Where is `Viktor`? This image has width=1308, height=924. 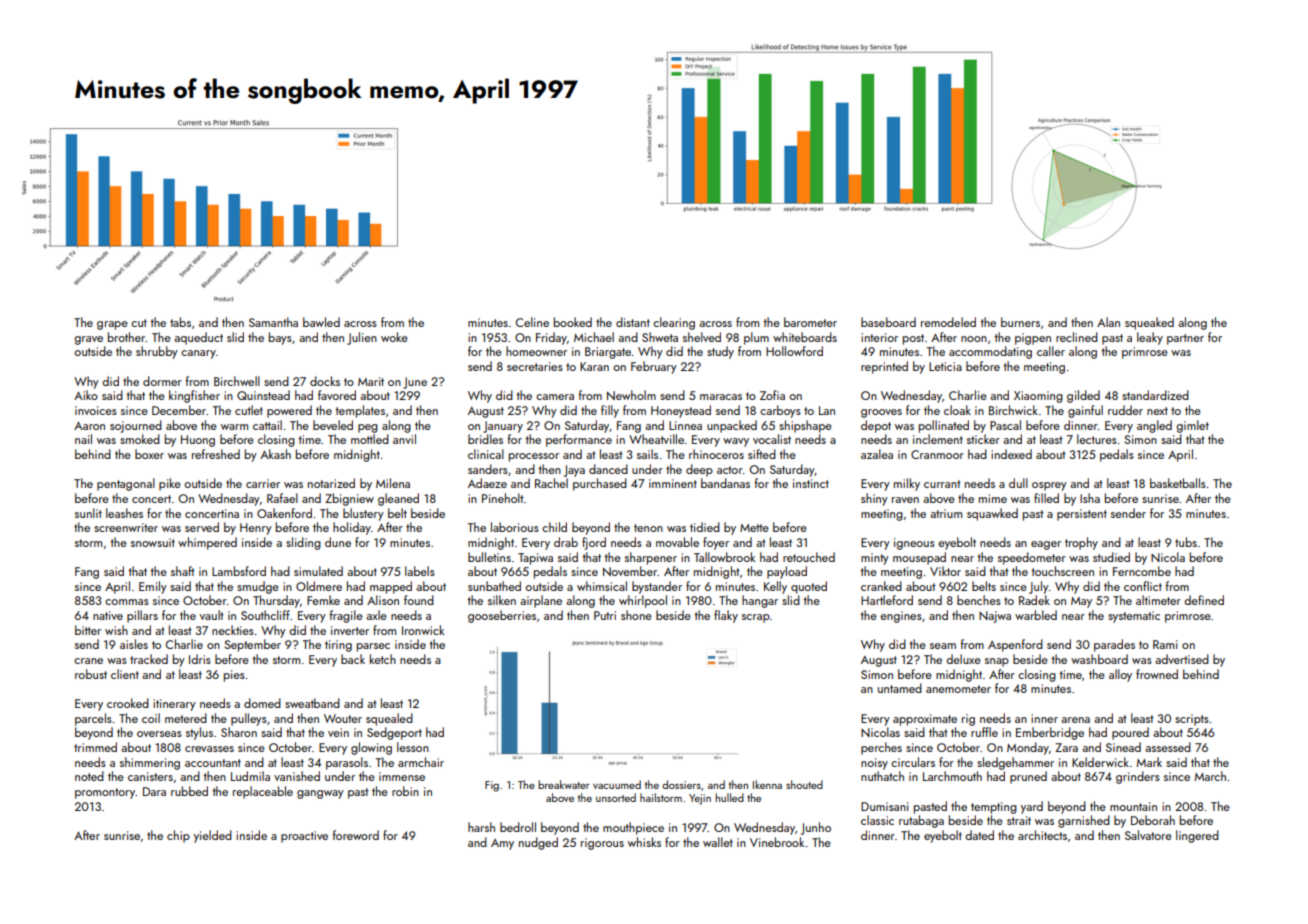 Viktor is located at coordinates (945, 571).
